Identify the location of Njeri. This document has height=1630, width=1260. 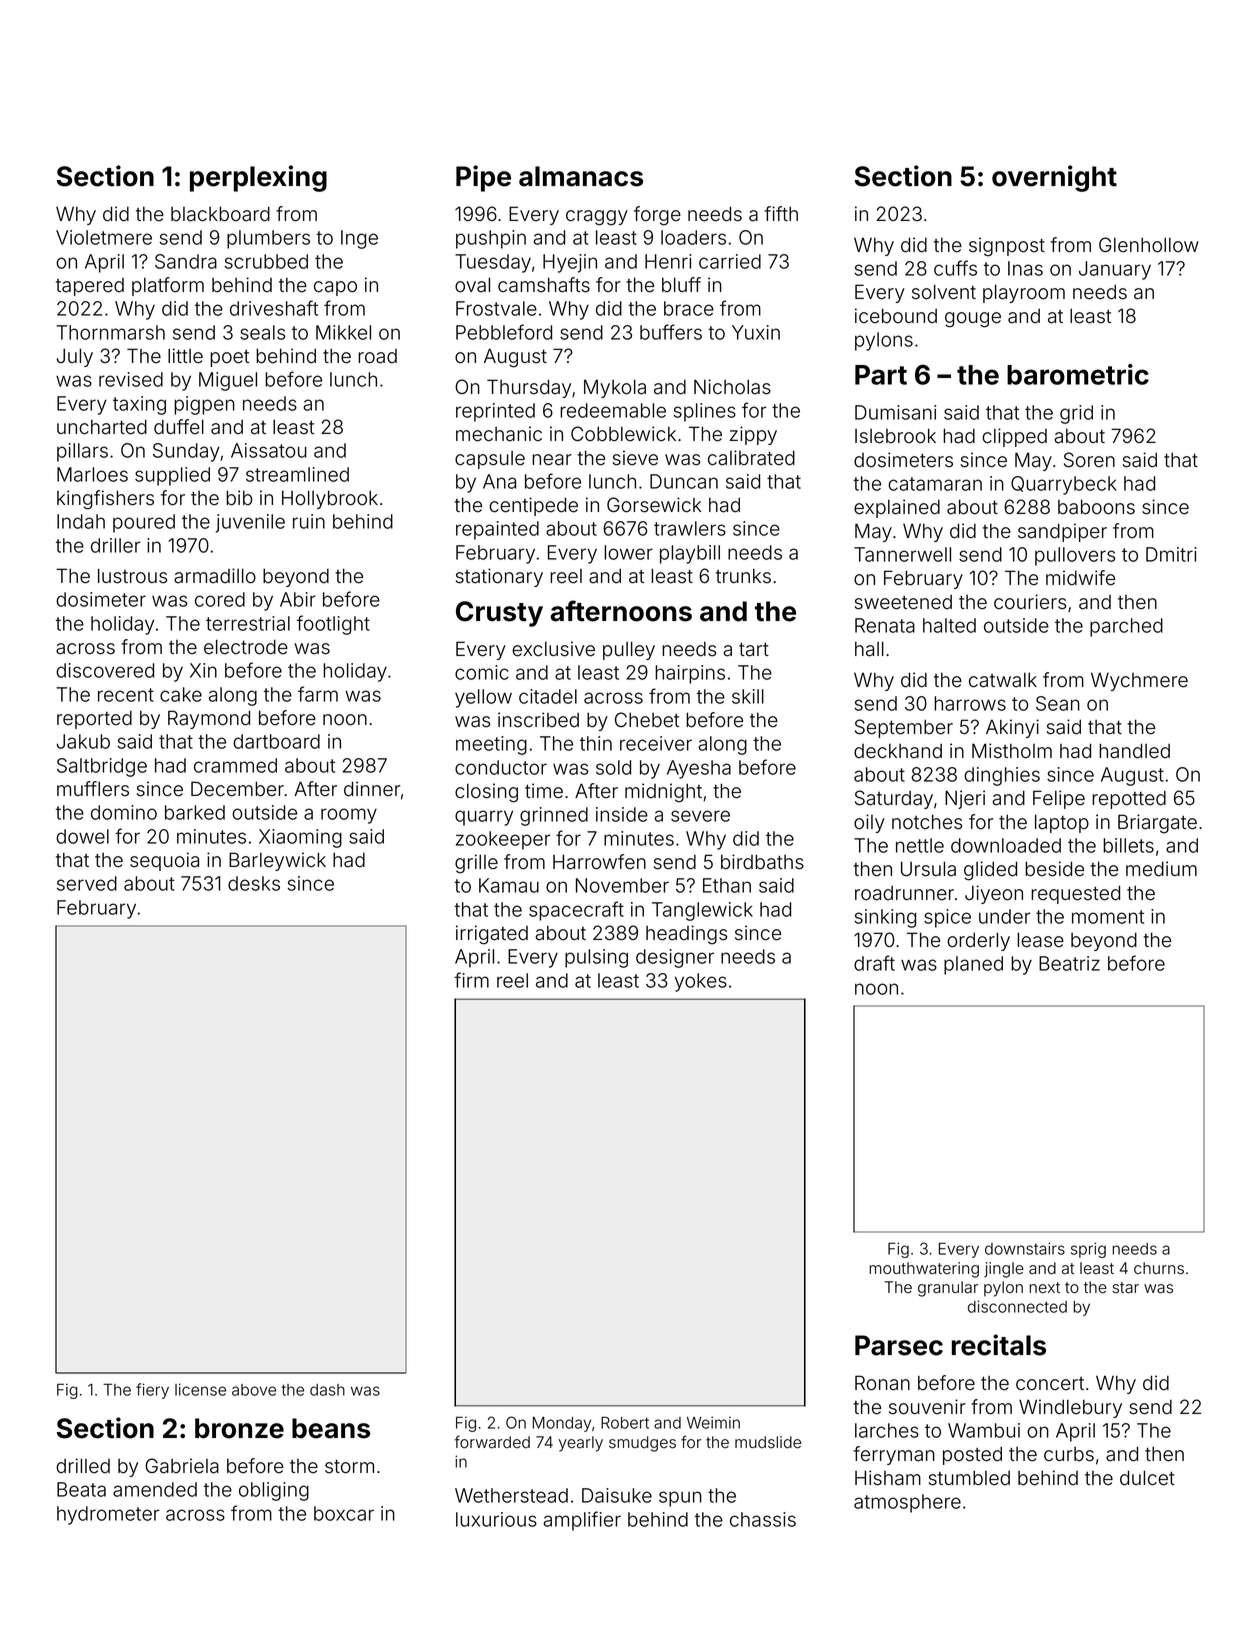
(965, 799).
